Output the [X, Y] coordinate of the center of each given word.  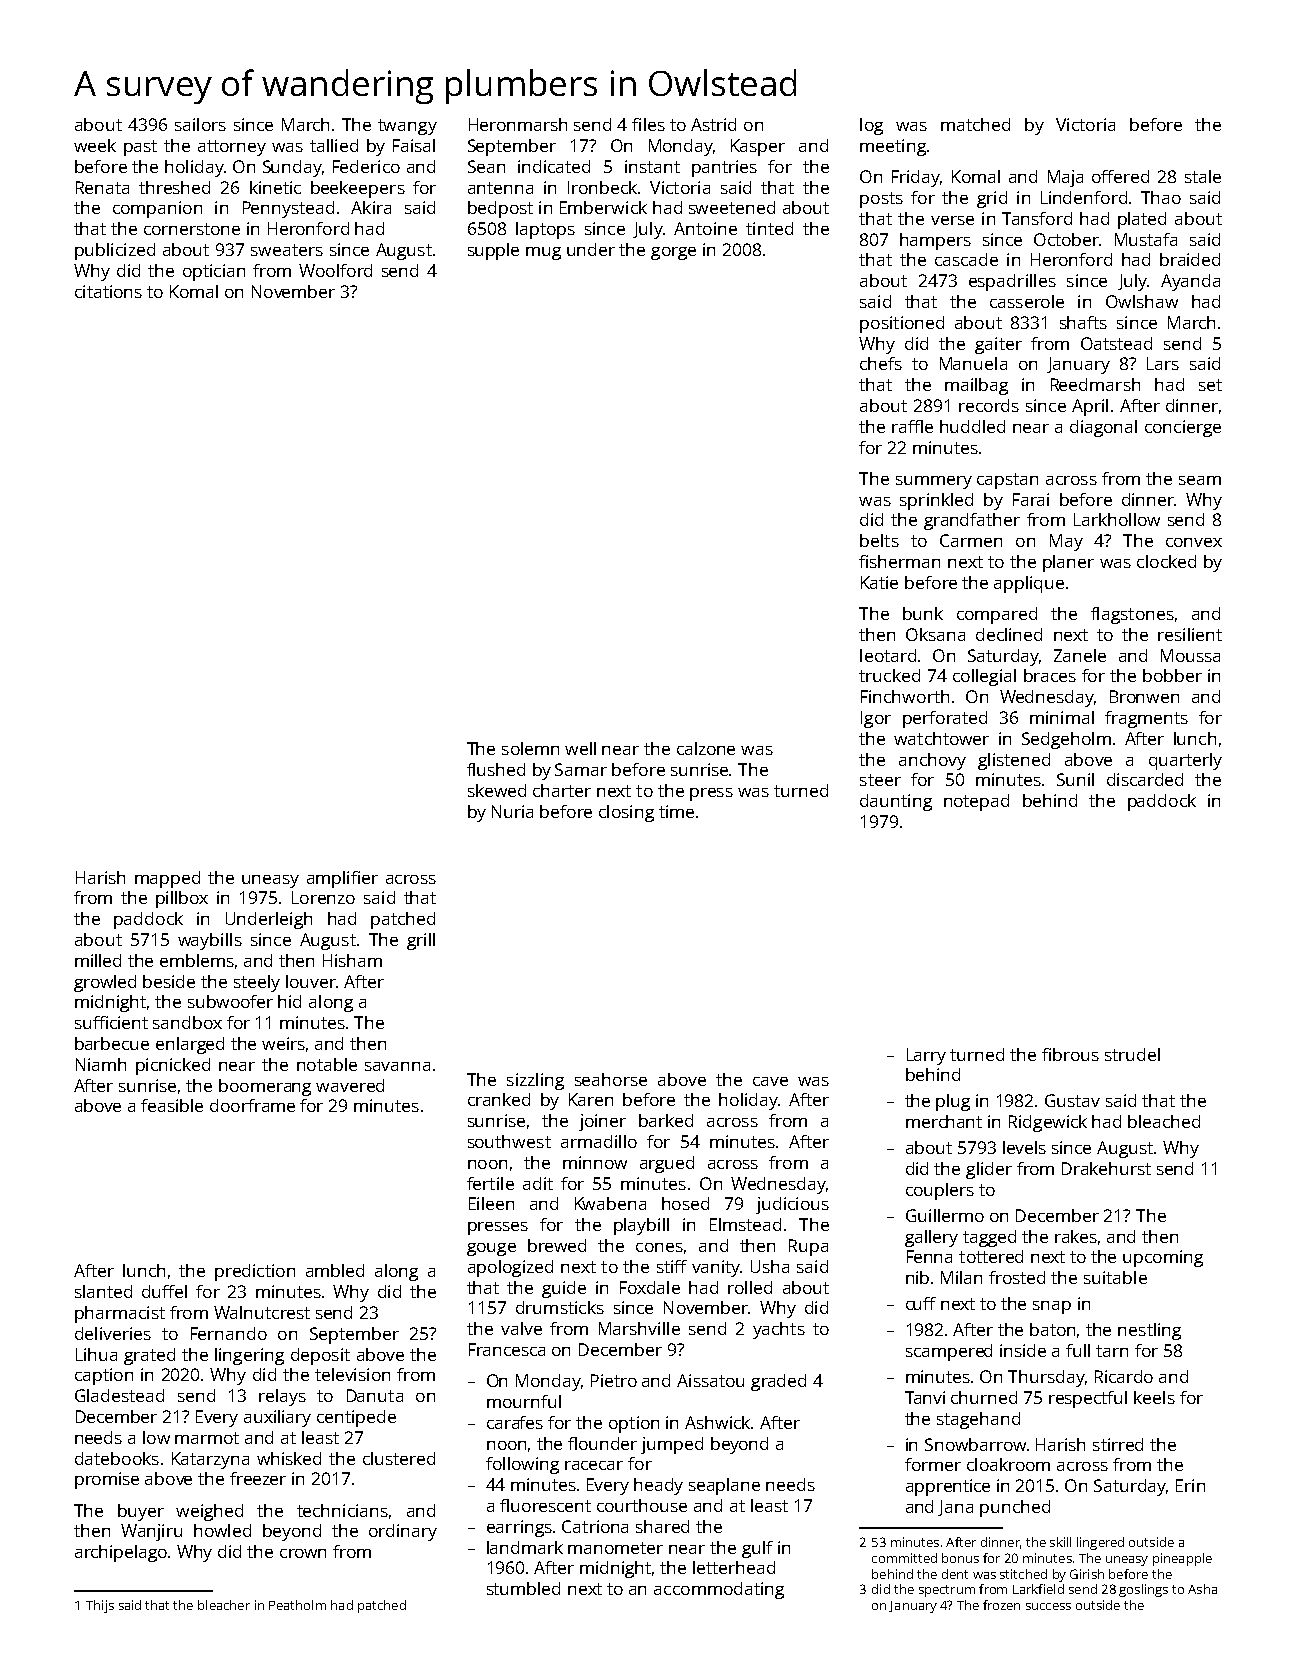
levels [1024, 1147]
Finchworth [905, 696]
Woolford [335, 270]
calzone [706, 748]
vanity [716, 1268]
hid [289, 1001]
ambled [335, 1270]
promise [107, 1480]
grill [421, 941]
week [95, 145]
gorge [673, 253]
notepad [976, 802]
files [648, 124]
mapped [167, 879]
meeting [893, 147]
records [989, 405]
